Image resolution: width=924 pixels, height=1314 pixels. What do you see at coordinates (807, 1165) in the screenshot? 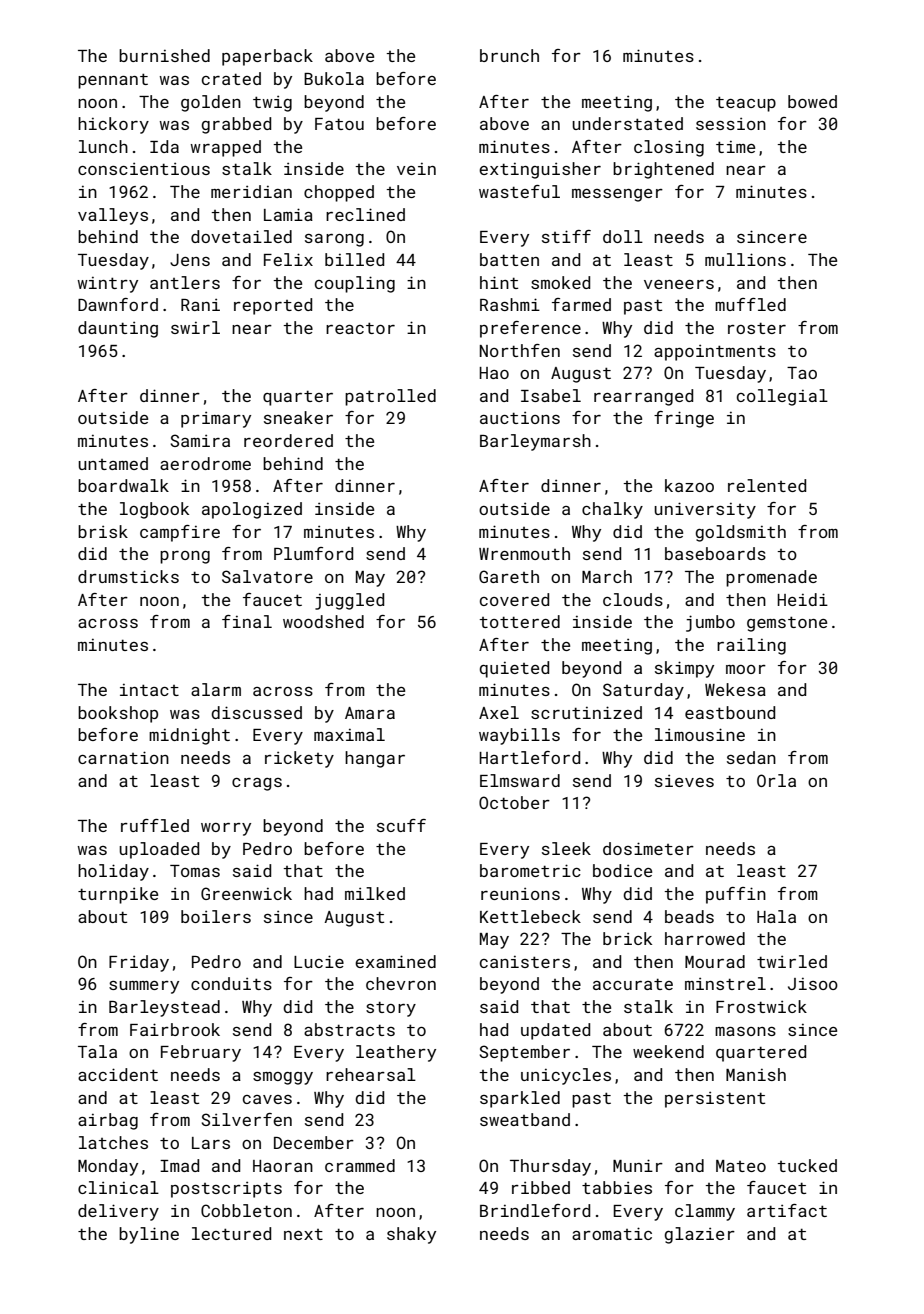
I see `tucked` at bounding box center [807, 1165].
